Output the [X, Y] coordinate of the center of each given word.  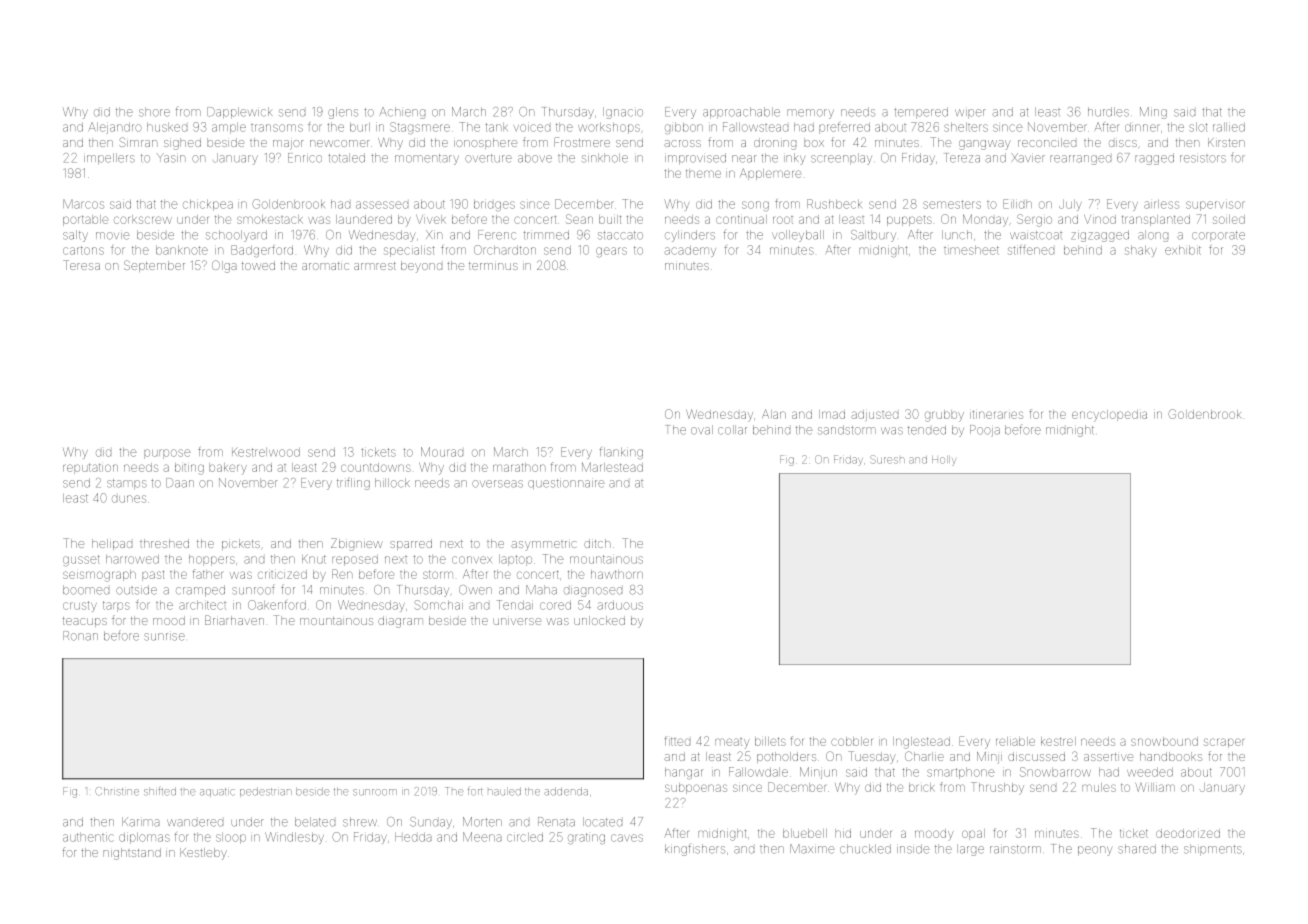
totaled [346, 158]
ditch [597, 543]
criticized [282, 574]
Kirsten [1226, 142]
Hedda [413, 837]
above [535, 158]
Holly [944, 461]
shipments [1213, 849]
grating [586, 839]
